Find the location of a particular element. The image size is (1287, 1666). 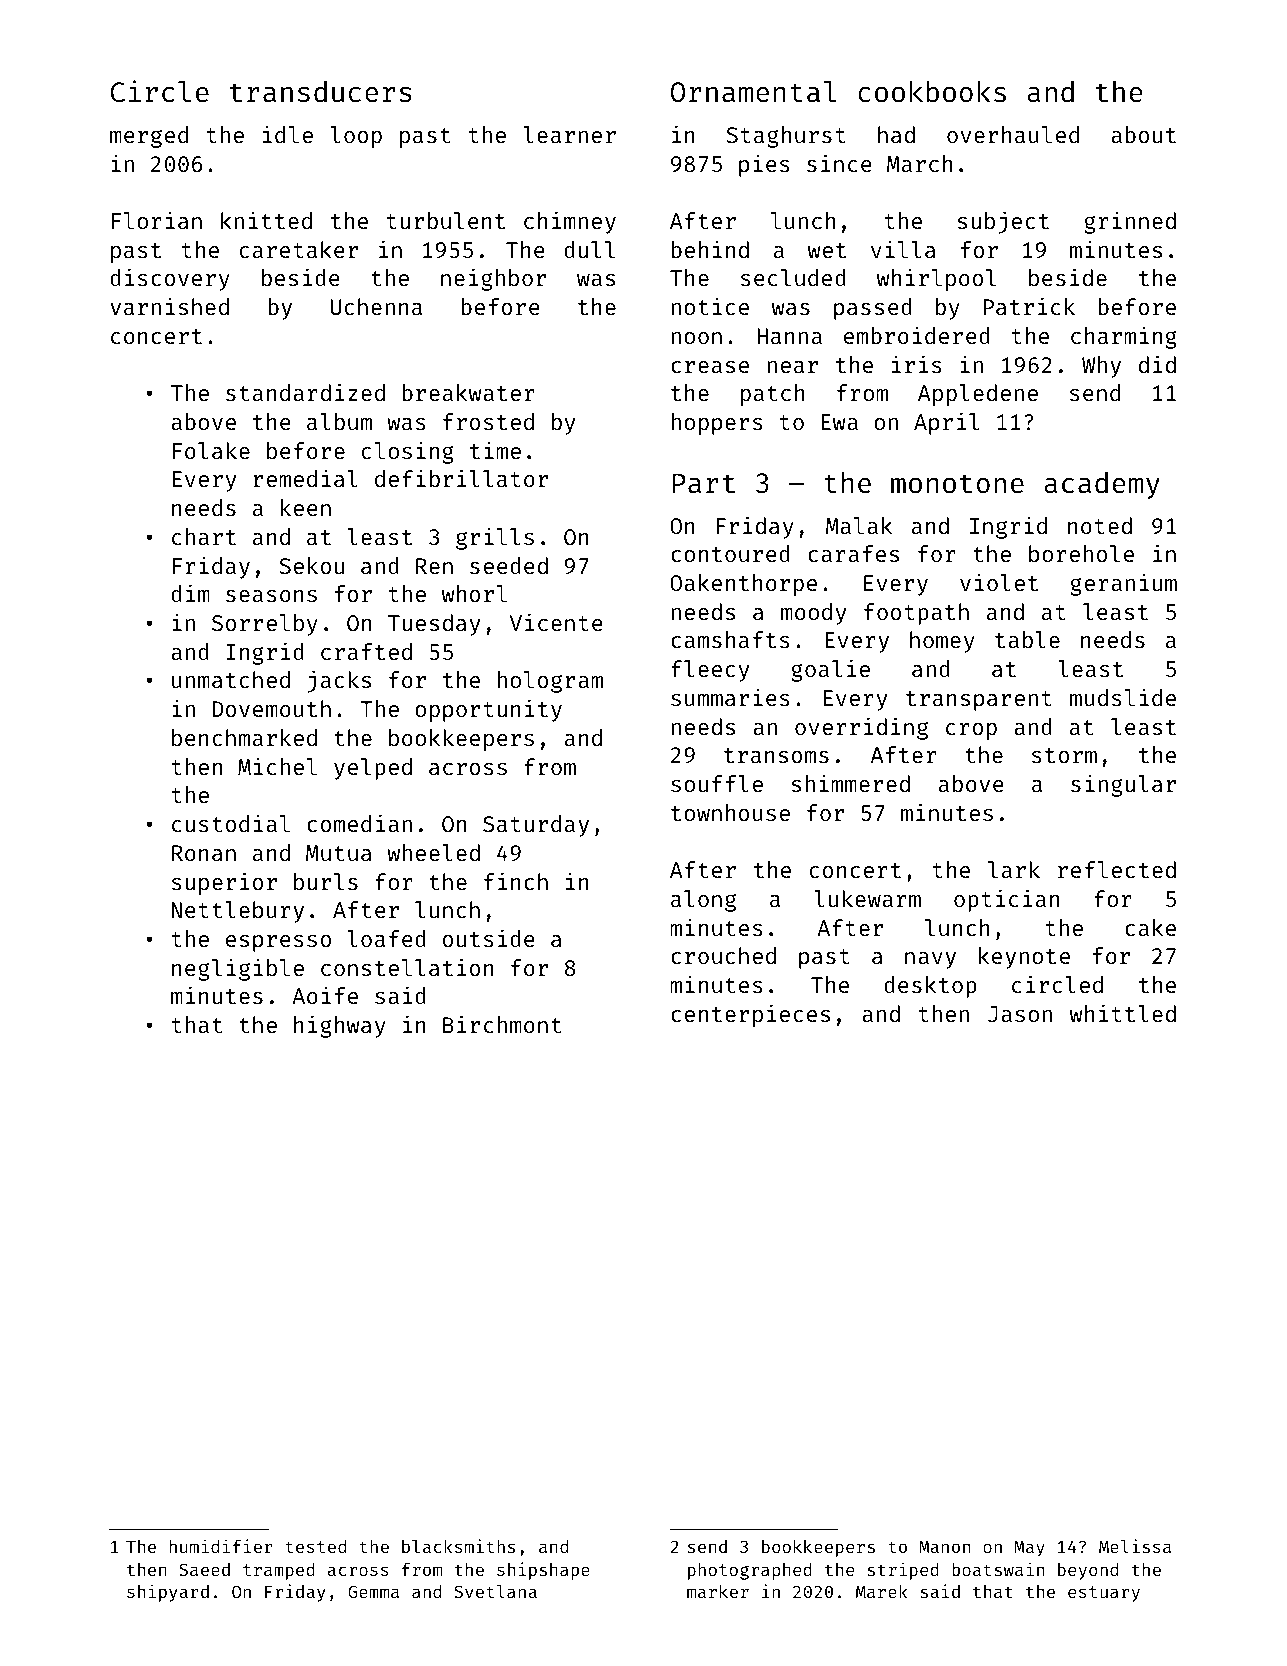

blacksmiths is located at coordinates (458, 1546).
